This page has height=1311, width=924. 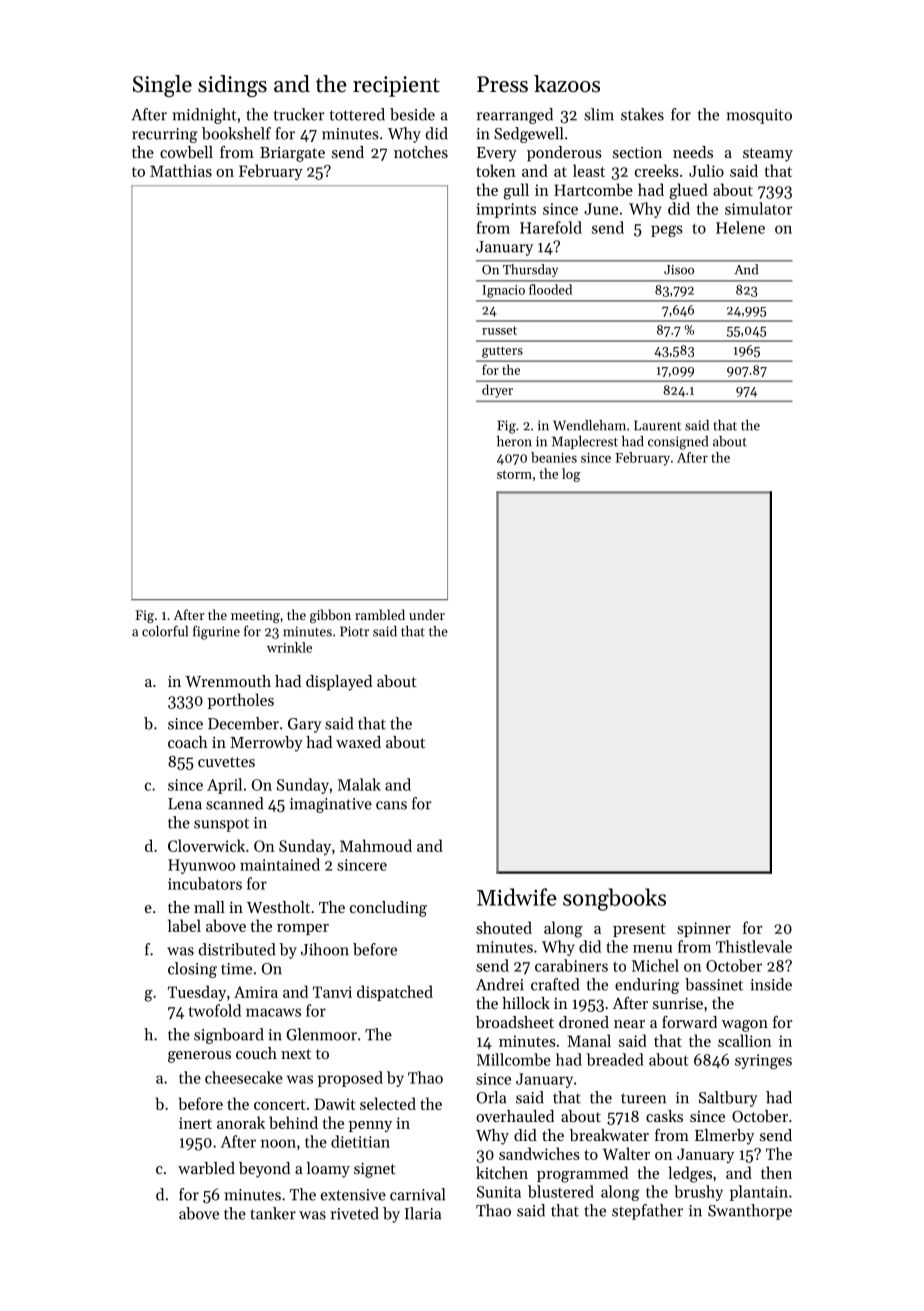 I want to click on mosquito, so click(x=759, y=116).
